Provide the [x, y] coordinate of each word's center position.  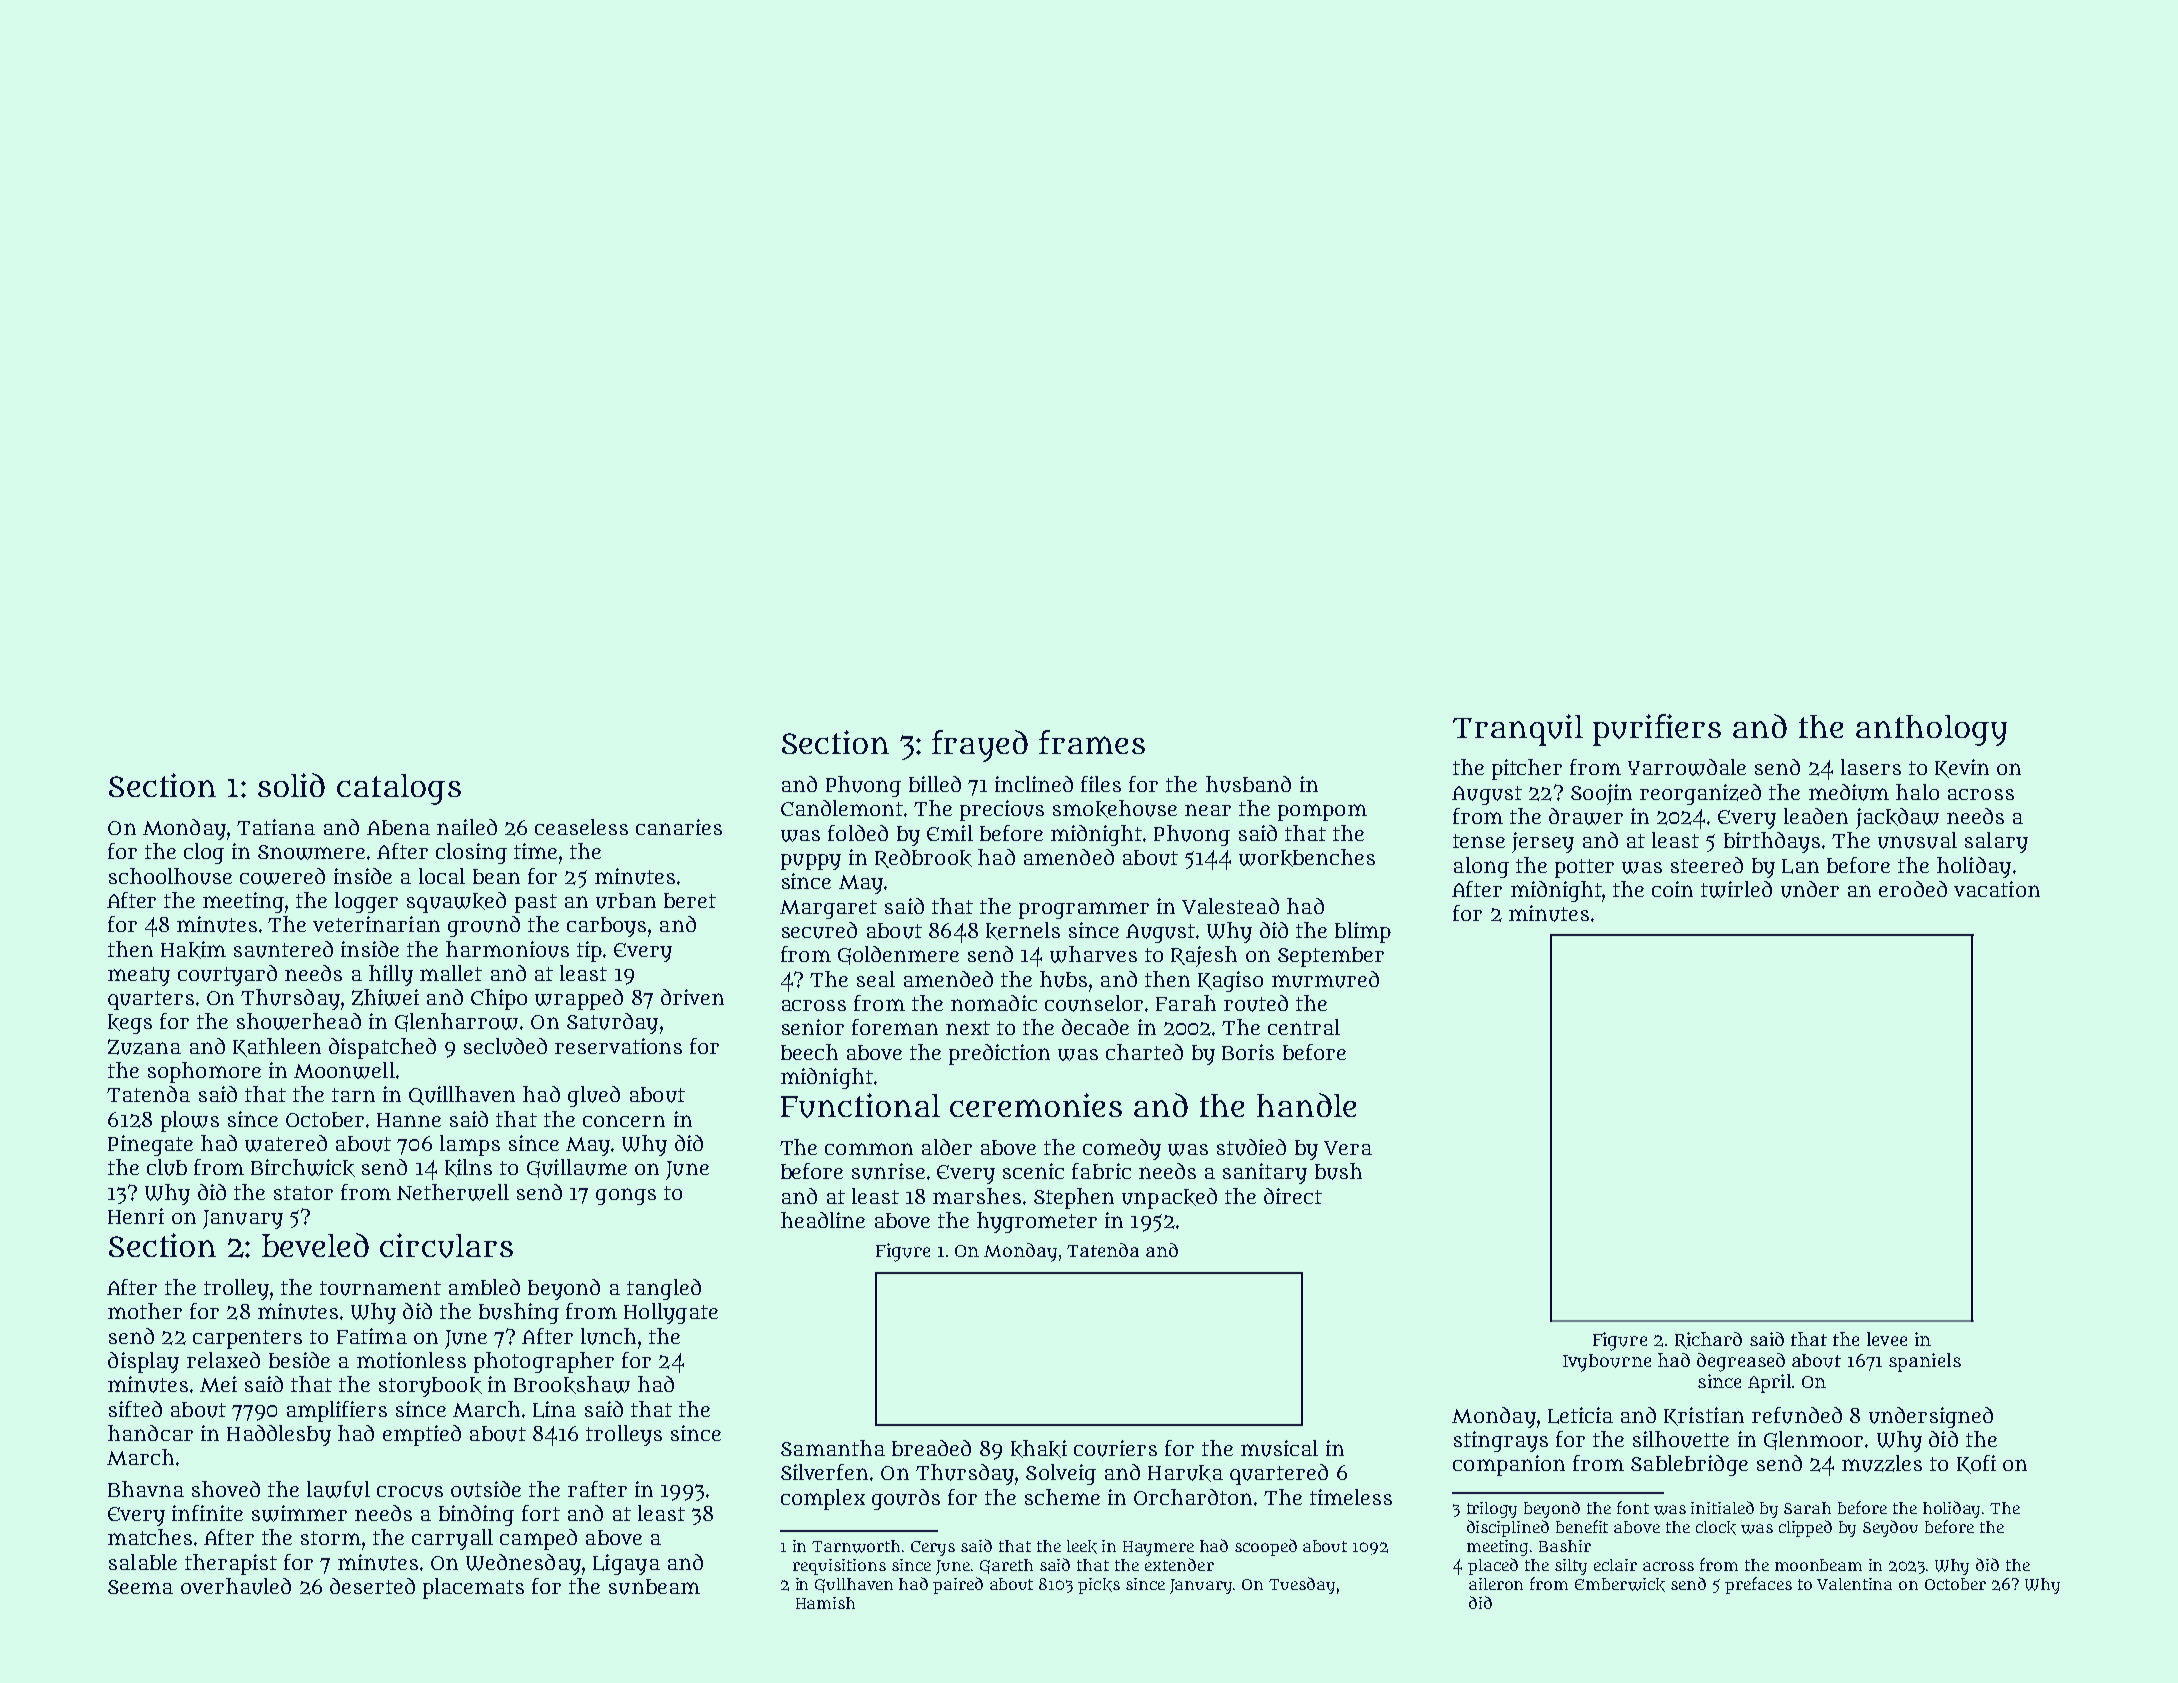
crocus [410, 1492]
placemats [473, 1588]
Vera [1348, 1148]
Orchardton [1193, 1497]
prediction [999, 1054]
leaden [1816, 816]
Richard [1708, 1340]
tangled [664, 1289]
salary [1996, 842]
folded [858, 833]
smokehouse [1115, 809]
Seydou [1890, 1528]
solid [291, 785]
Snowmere [311, 852]
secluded [505, 1046]
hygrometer [1037, 1222]
